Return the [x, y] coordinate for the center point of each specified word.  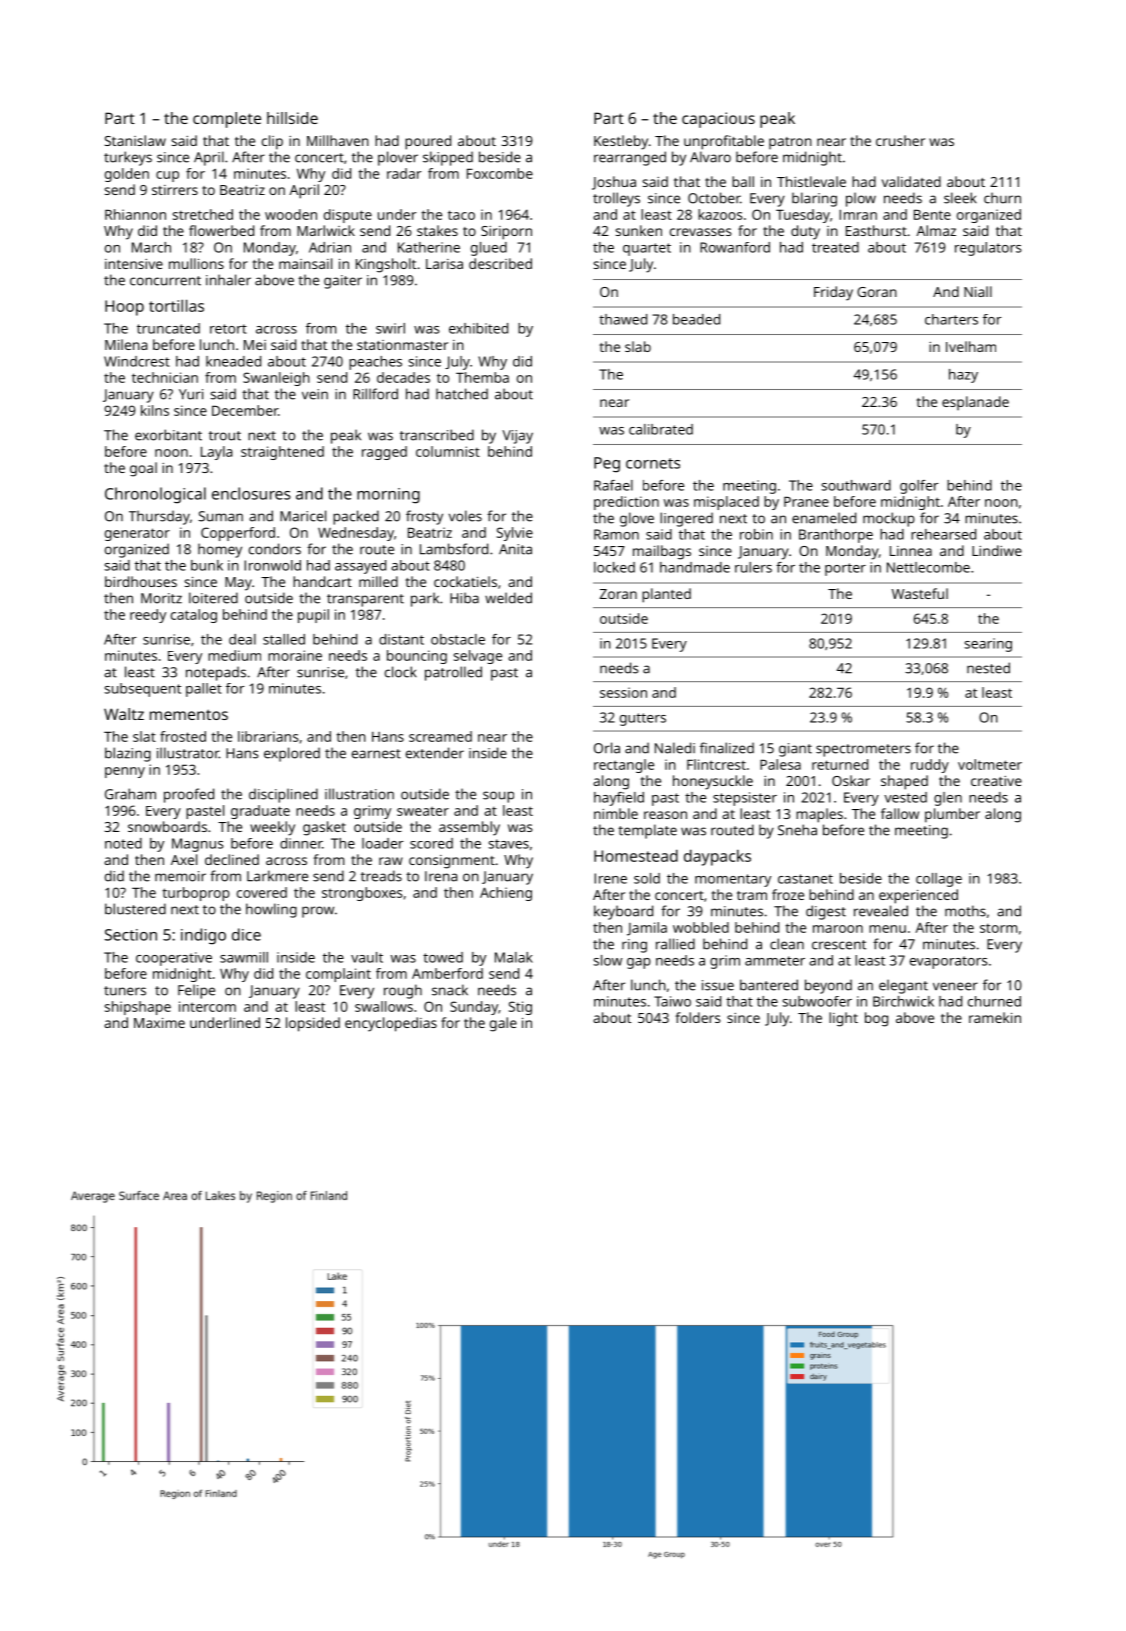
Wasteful [920, 593]
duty [805, 232]
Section [131, 935]
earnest [376, 754]
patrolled [453, 673]
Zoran [618, 594]
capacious [718, 120]
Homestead [636, 855]
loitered [213, 598]
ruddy [930, 766]
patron [790, 143]
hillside [292, 118]
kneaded [233, 361]
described [500, 263]
